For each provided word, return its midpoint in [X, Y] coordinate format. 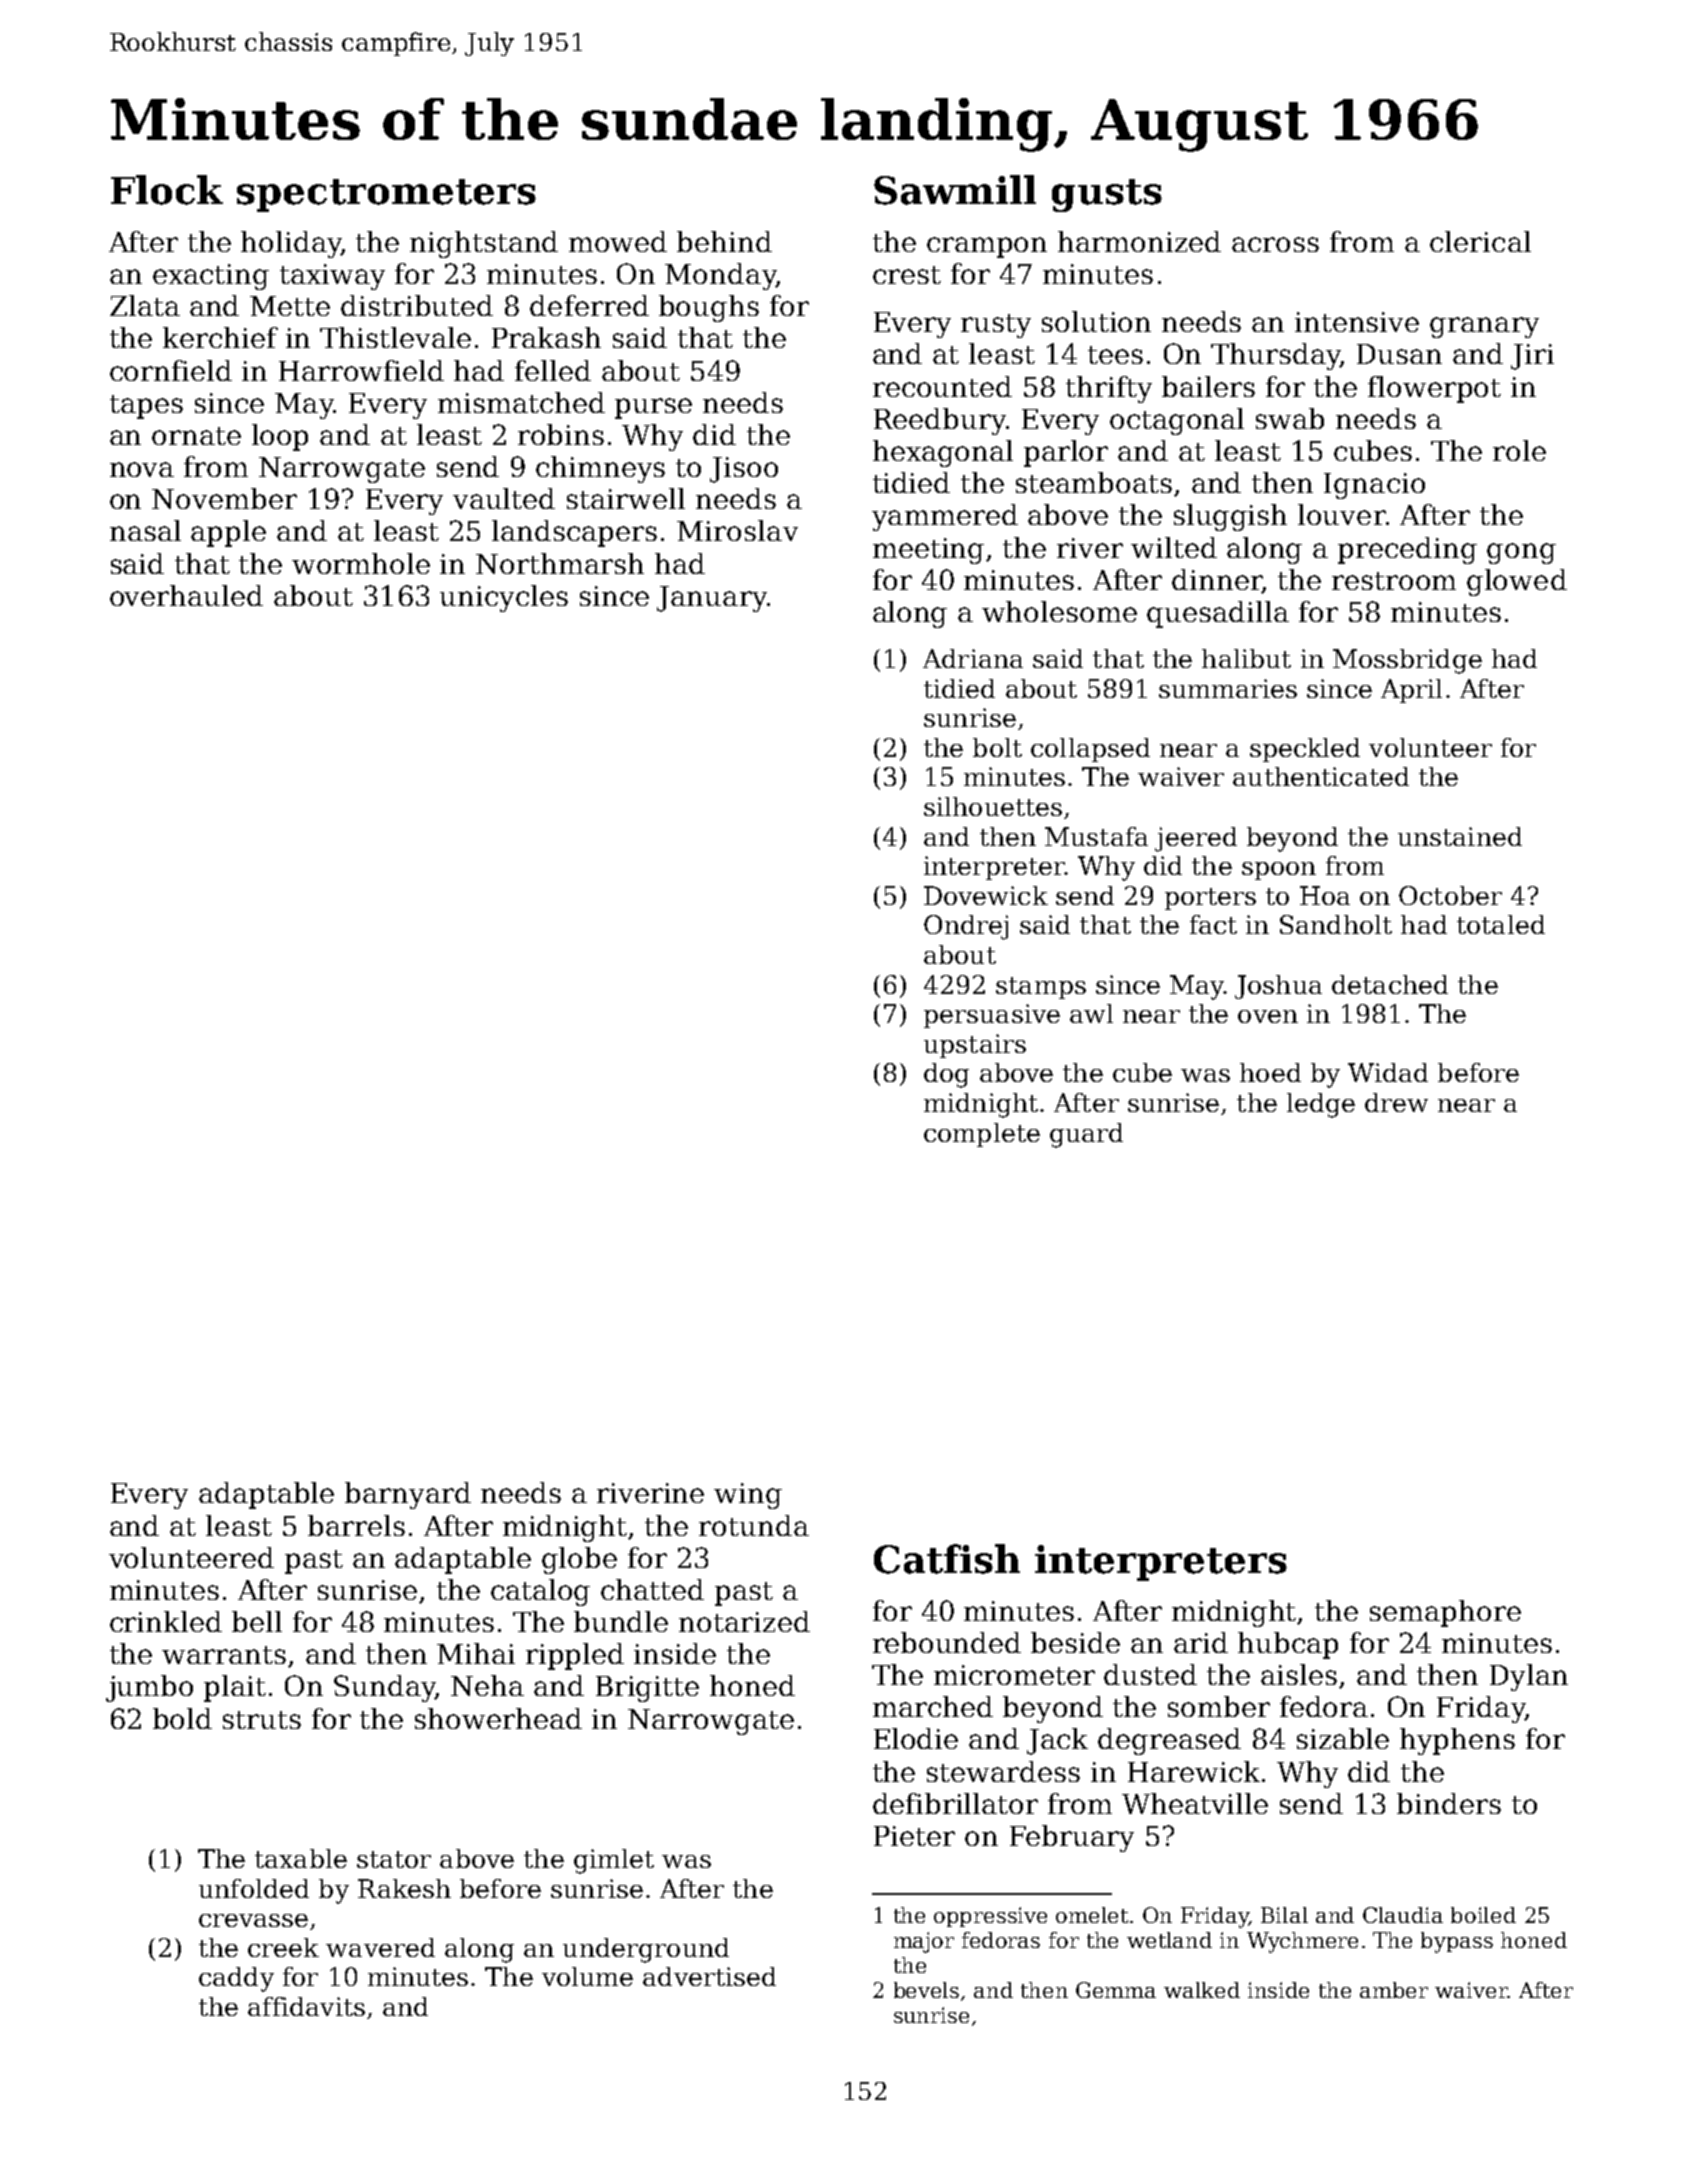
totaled [1501, 924]
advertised [709, 1976]
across [1275, 244]
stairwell [626, 498]
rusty [996, 326]
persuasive [992, 1016]
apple [228, 533]
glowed [1517, 582]
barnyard [408, 1495]
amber [1394, 1990]
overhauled [186, 595]
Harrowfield [361, 370]
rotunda [754, 1525]
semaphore [1445, 1613]
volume [587, 1976]
